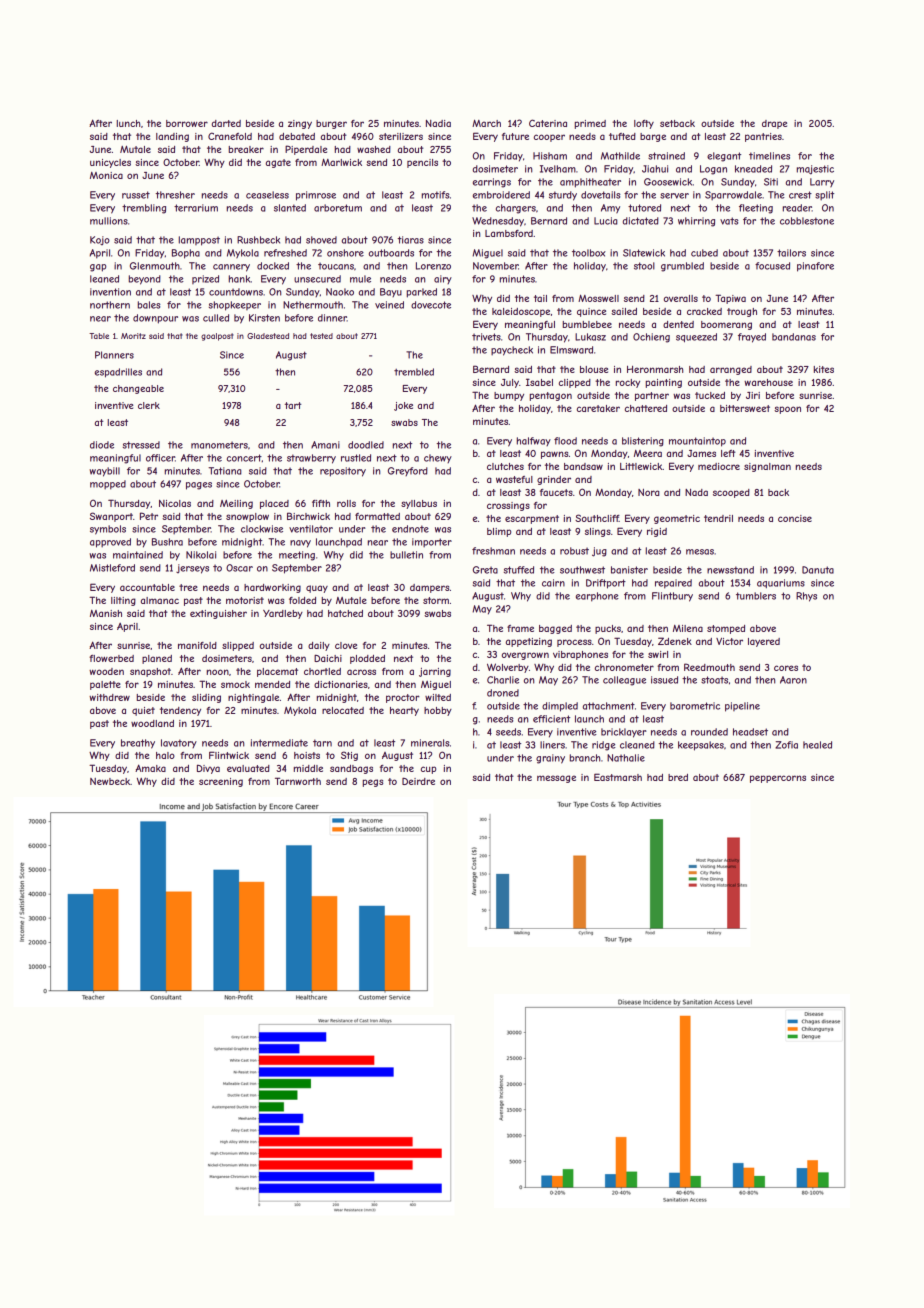  I want to click on palette, so click(105, 685).
